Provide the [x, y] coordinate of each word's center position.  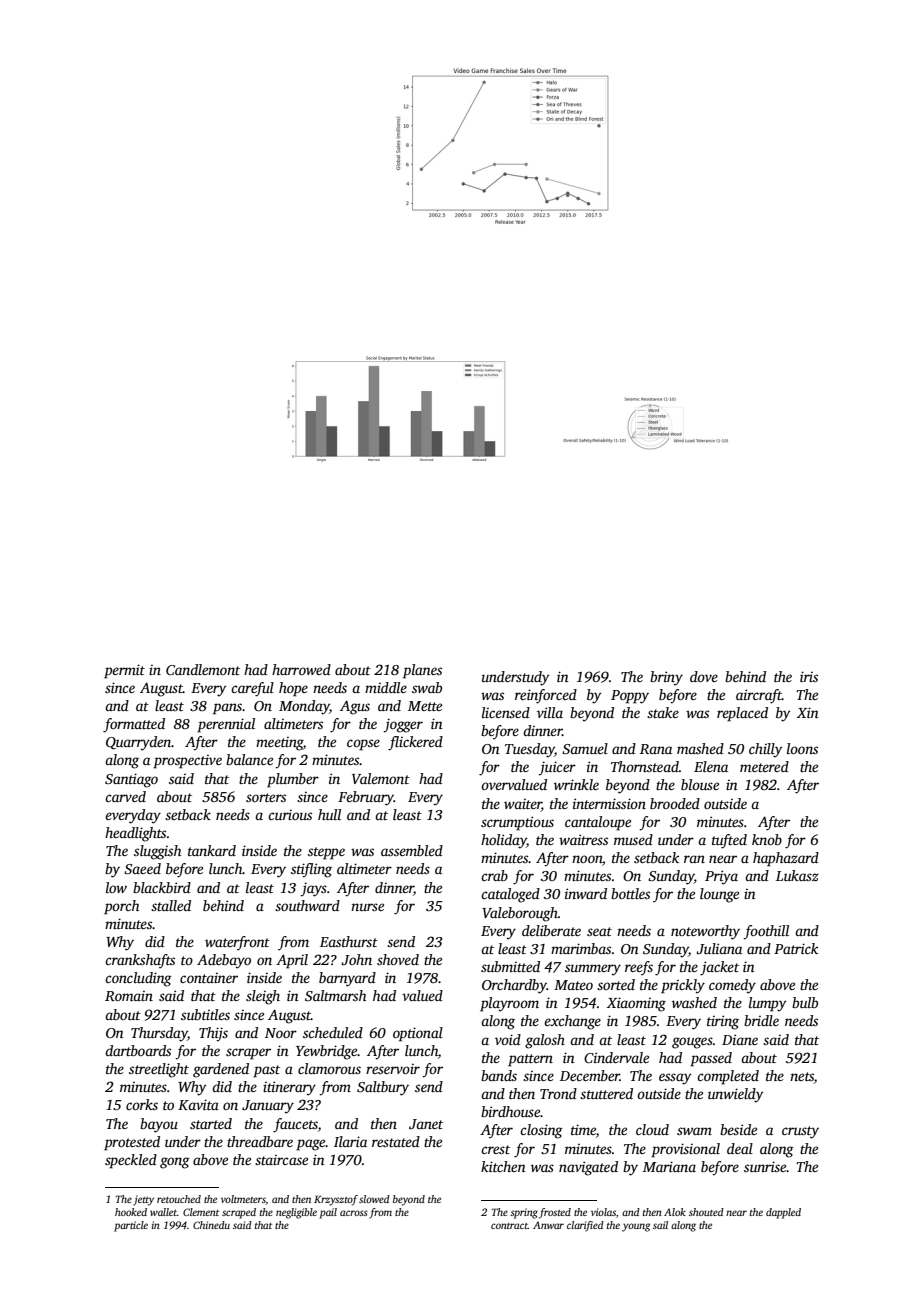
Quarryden [139, 743]
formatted [134, 725]
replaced [742, 714]
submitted [510, 966]
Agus [355, 708]
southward [307, 905]
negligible [296, 1213]
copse [363, 745]
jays [313, 889]
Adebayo [224, 961]
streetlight [159, 1070]
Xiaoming [636, 1004]
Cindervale [616, 1057]
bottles [630, 893]
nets [802, 1078]
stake [663, 712]
